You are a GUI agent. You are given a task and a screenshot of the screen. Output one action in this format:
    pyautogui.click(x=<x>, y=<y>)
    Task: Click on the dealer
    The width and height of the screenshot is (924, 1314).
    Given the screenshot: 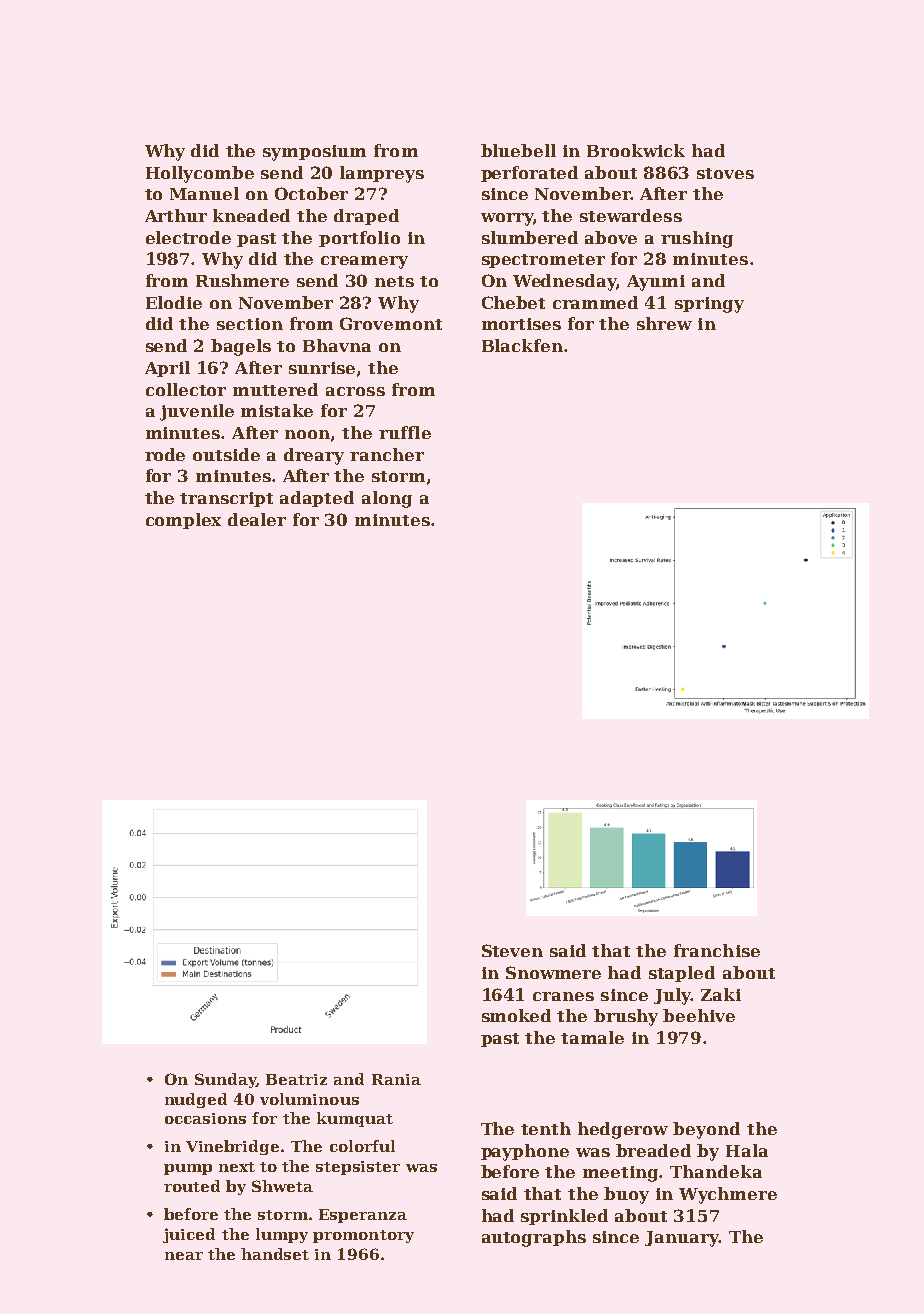 What is the action you would take?
    pyautogui.click(x=257, y=519)
